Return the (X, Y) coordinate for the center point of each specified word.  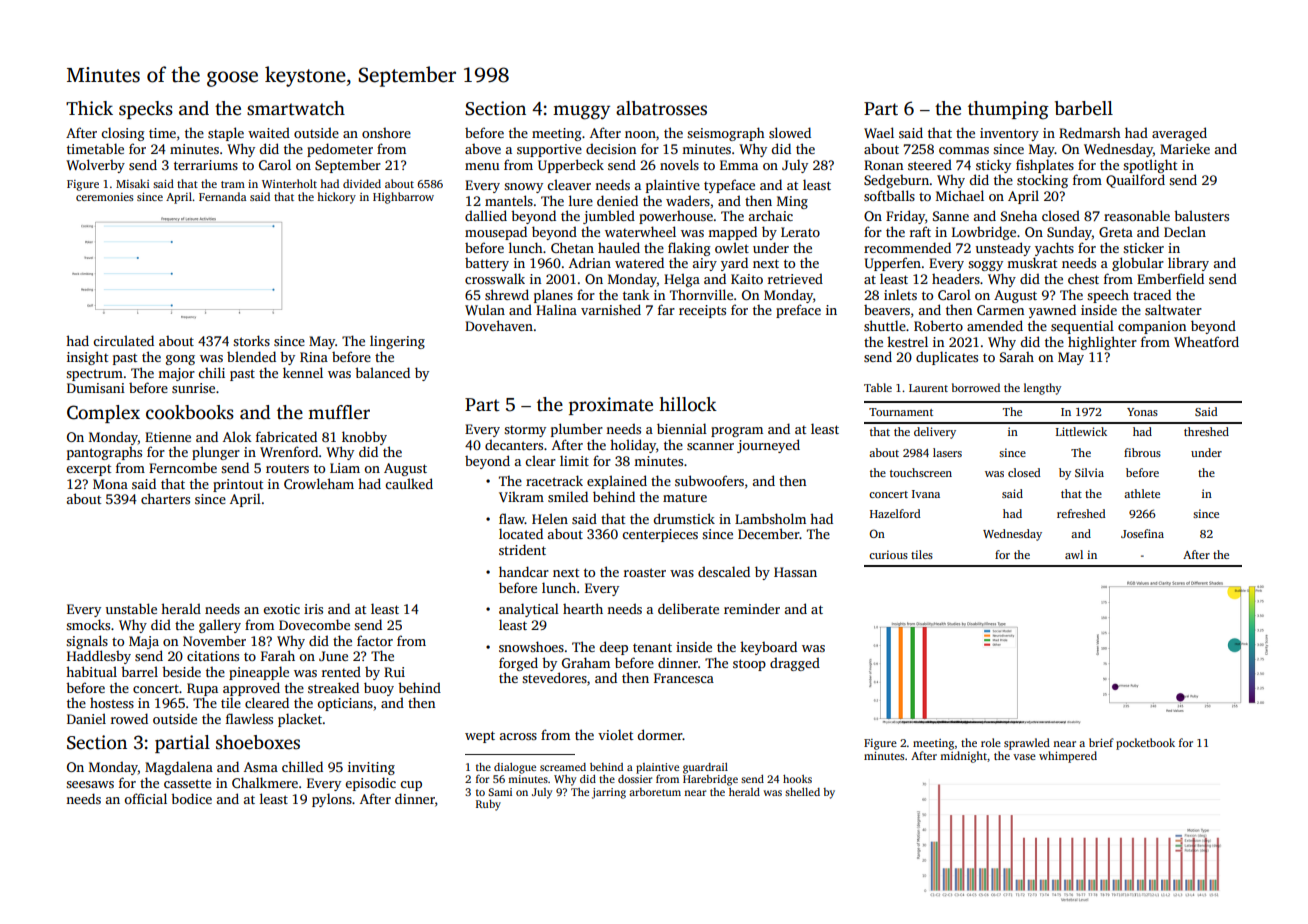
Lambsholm (770, 518)
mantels (509, 200)
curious (888, 554)
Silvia (1089, 472)
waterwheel (640, 231)
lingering (397, 342)
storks (251, 340)
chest (1083, 279)
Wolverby (95, 166)
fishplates (1045, 166)
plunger (216, 453)
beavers (887, 310)
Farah (278, 655)
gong (180, 360)
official (145, 798)
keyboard (768, 648)
